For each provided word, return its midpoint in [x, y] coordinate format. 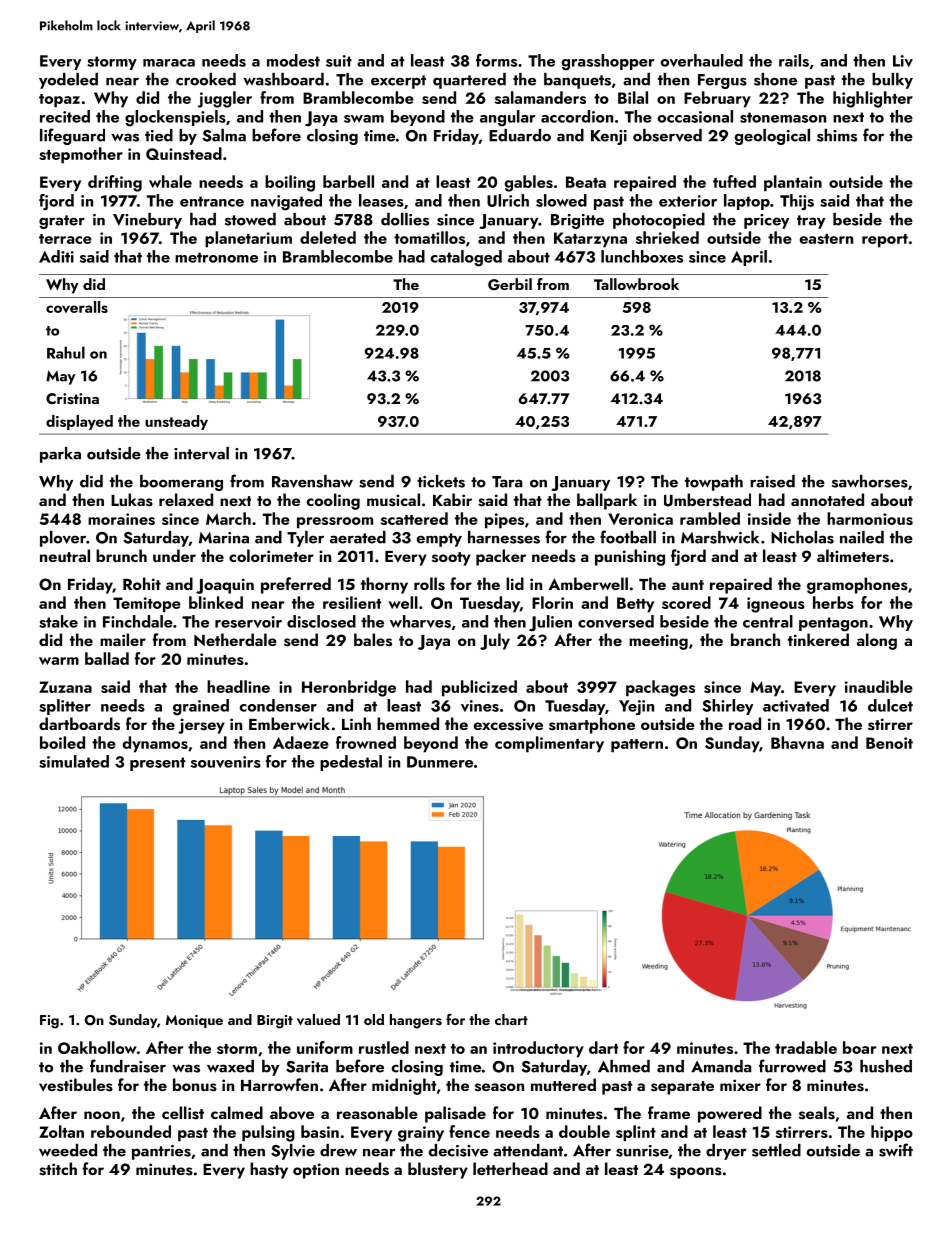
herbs [833, 602]
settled [776, 1150]
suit [339, 61]
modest [293, 60]
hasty [269, 1170]
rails [794, 60]
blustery [438, 1170]
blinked [216, 602]
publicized [479, 688]
